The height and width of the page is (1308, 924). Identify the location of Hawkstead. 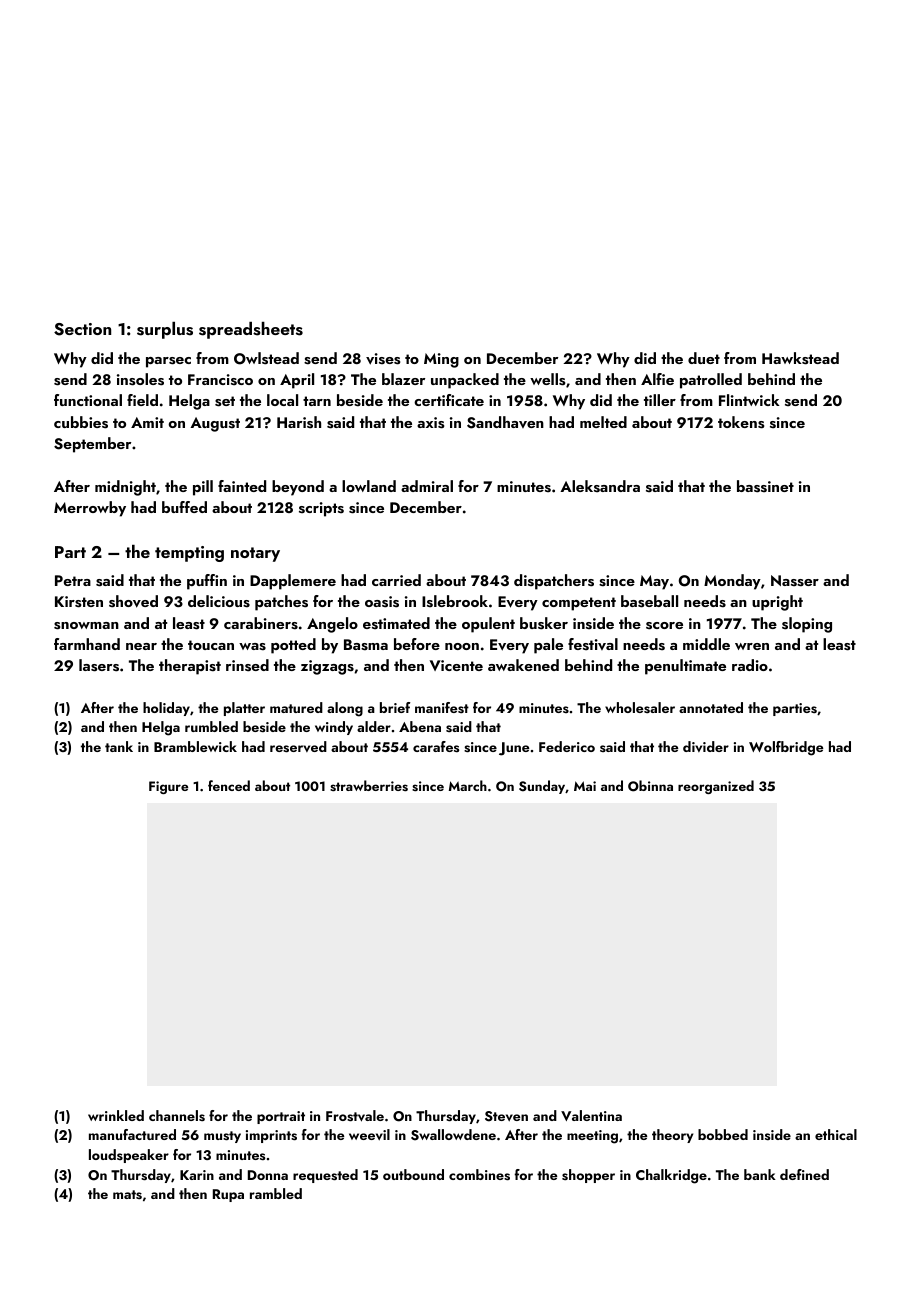
(800, 358).
